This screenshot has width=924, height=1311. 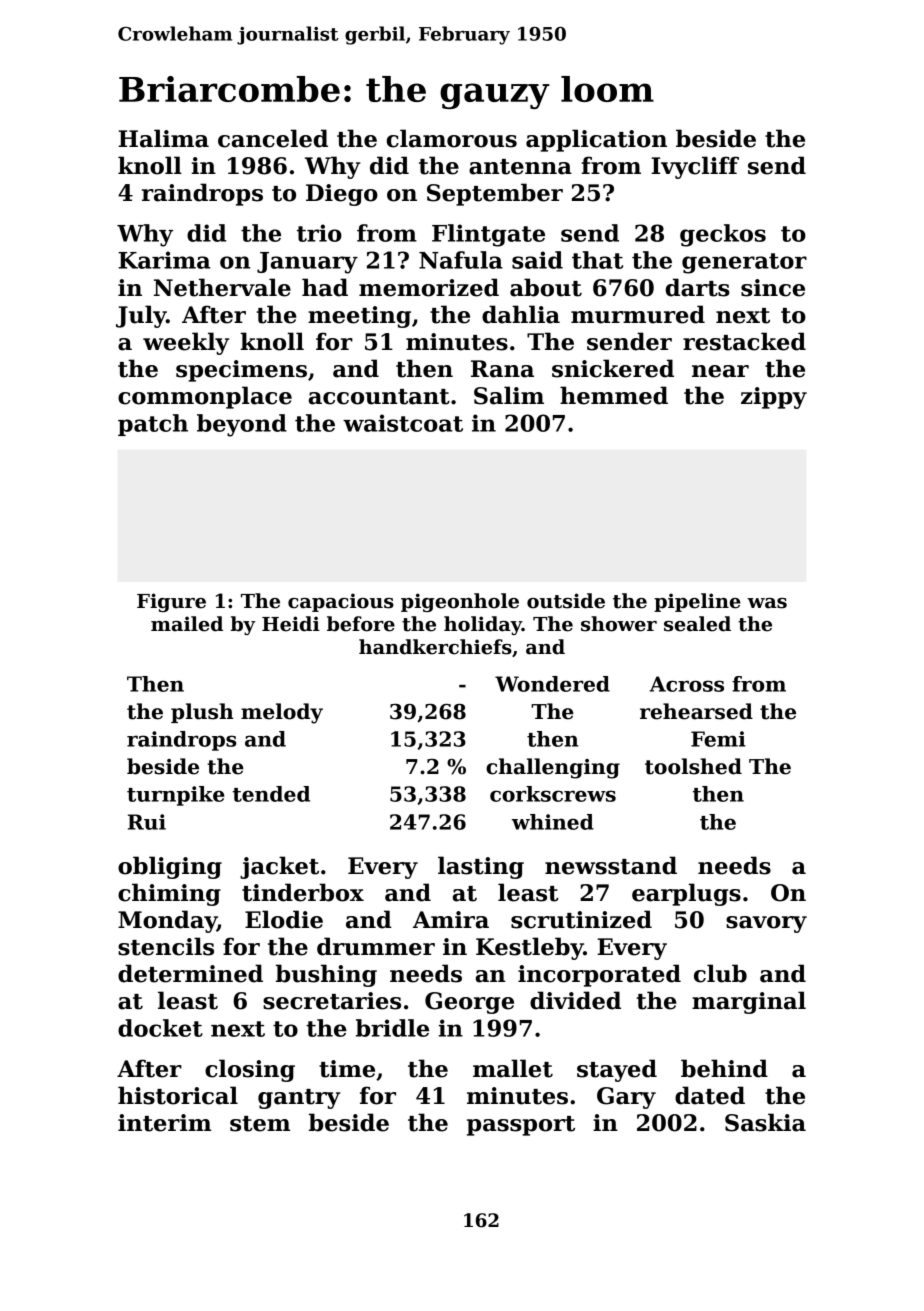 I want to click on snickered, so click(x=613, y=368).
